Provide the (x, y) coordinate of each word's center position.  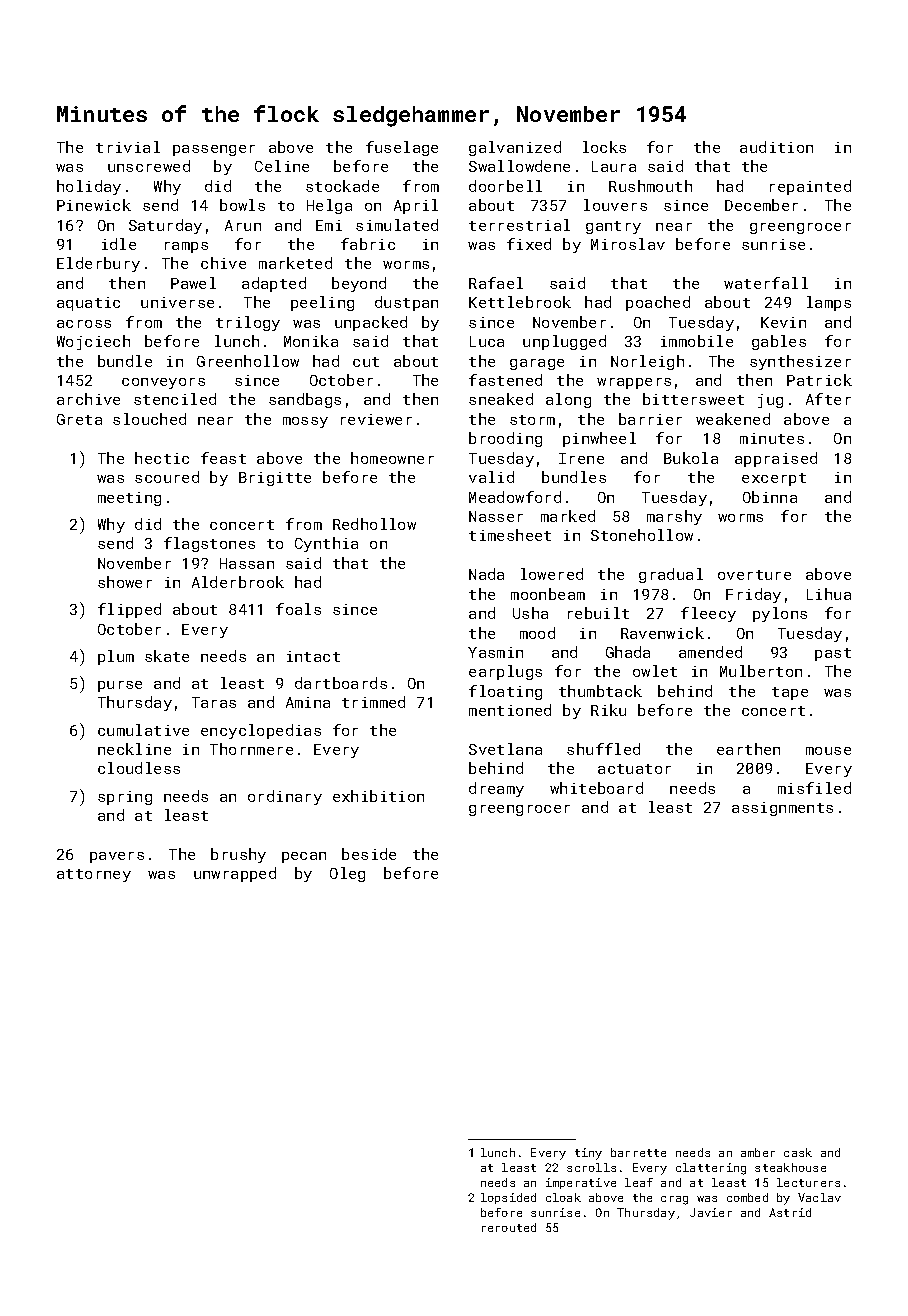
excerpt (774, 479)
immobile (697, 341)
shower (125, 582)
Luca (487, 341)
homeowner (392, 458)
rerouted (509, 1227)
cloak (563, 1197)
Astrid (790, 1212)
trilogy (248, 323)
